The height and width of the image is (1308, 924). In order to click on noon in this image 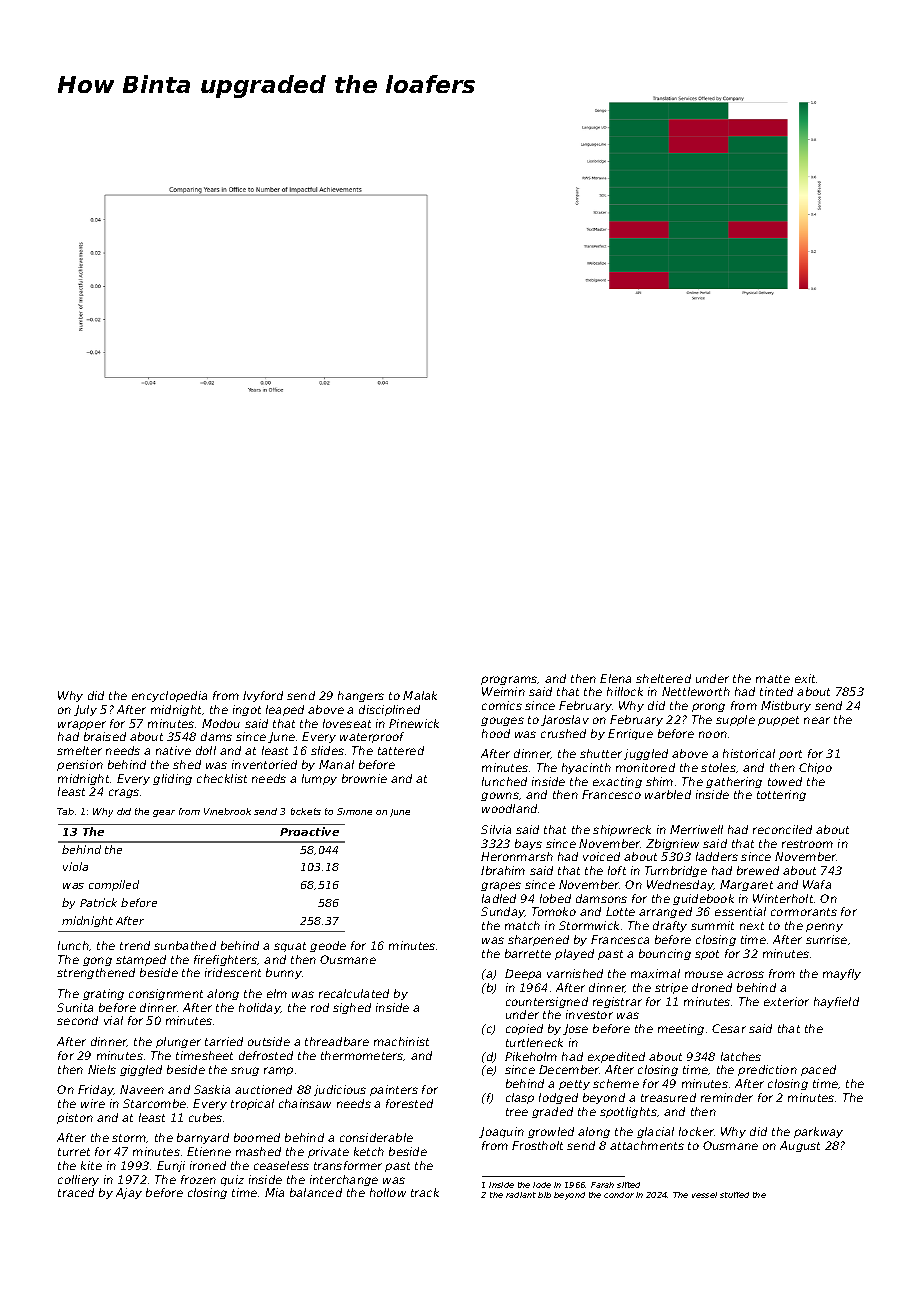, I will do `click(713, 734)`.
